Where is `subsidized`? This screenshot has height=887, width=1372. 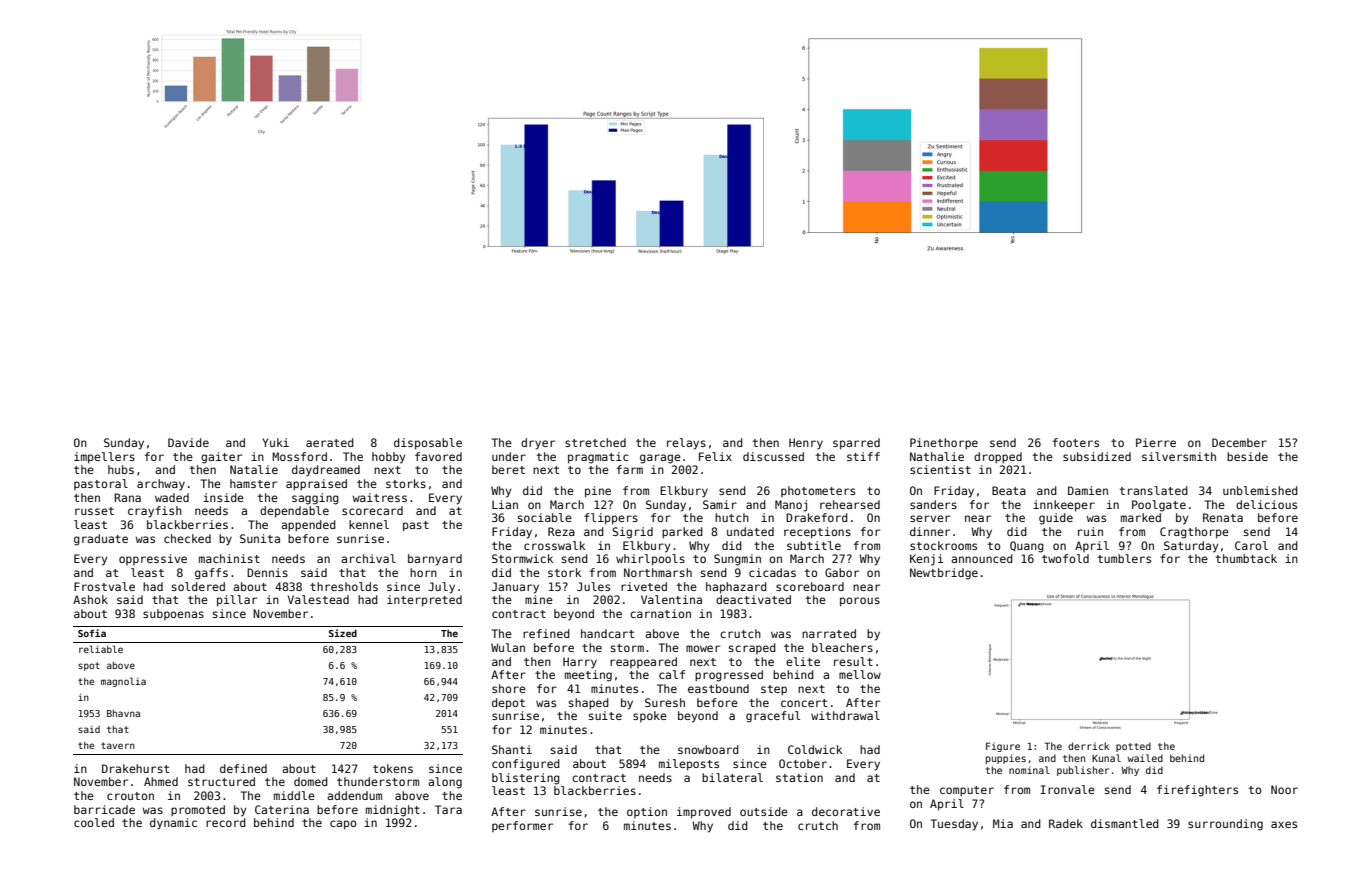 subsidized is located at coordinates (1097, 456).
